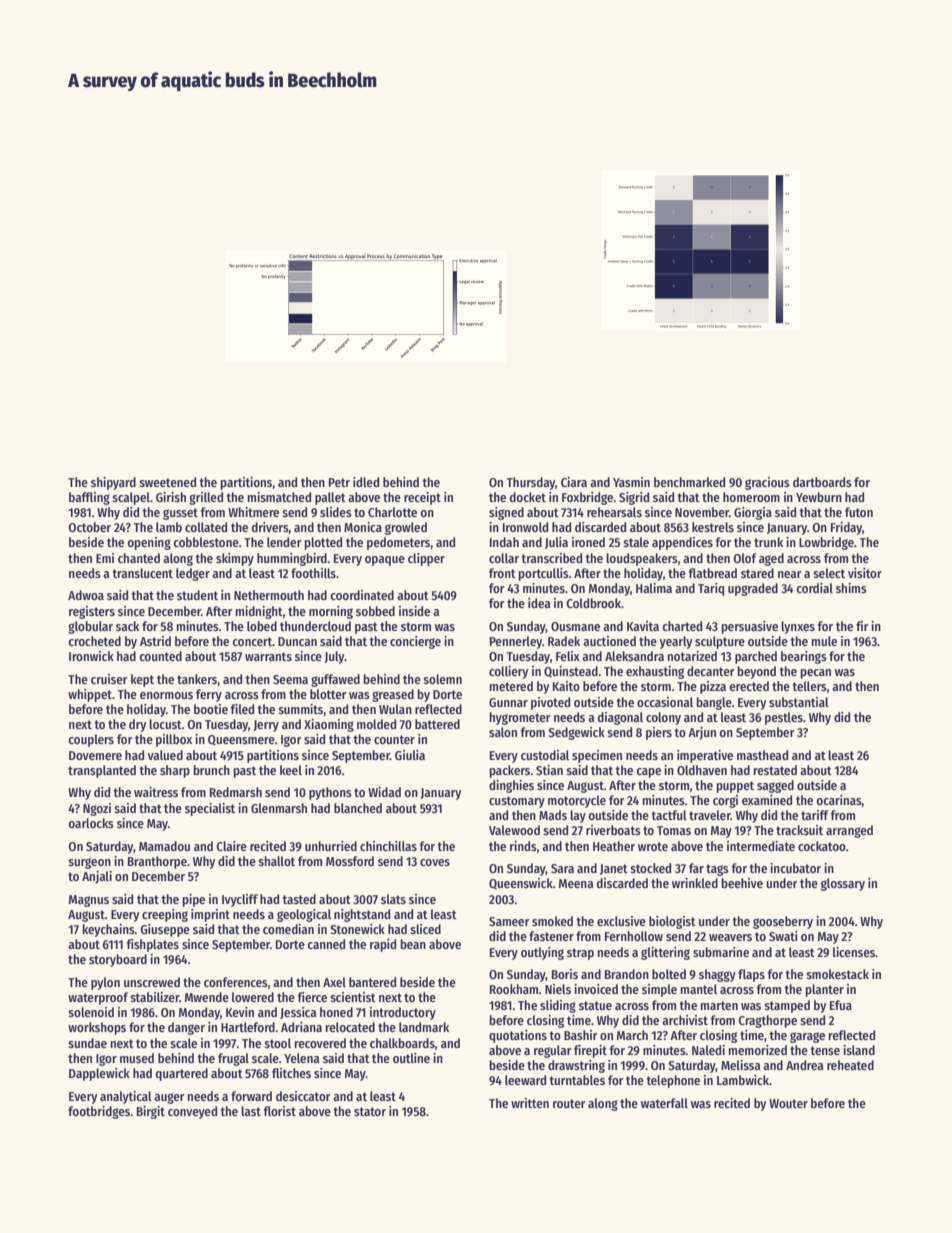 Image resolution: width=952 pixels, height=1233 pixels. Describe the element at coordinates (664, 1103) in the screenshot. I see `waterfall` at that location.
